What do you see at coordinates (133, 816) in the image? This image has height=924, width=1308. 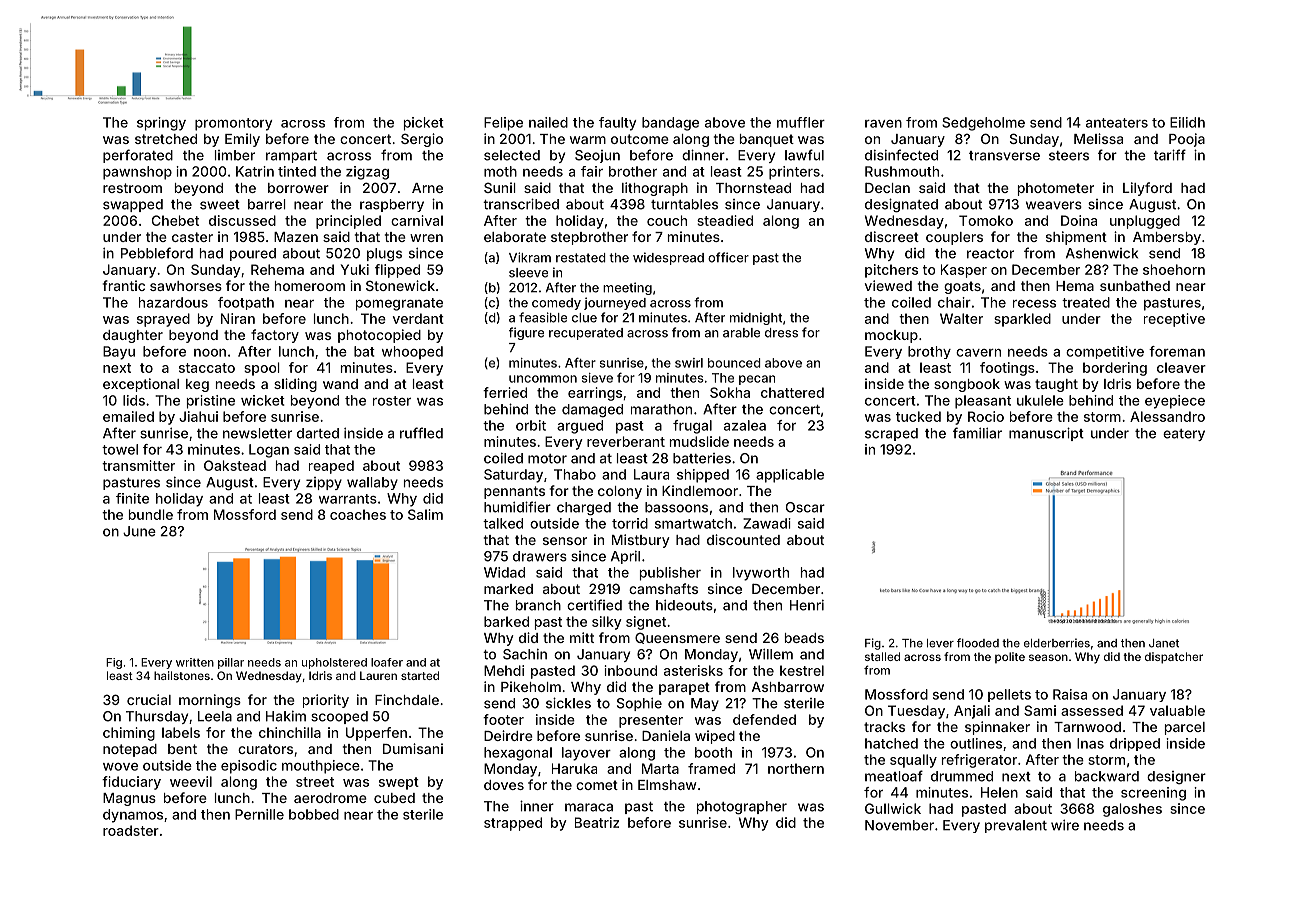 I see `dynamos` at bounding box center [133, 816].
